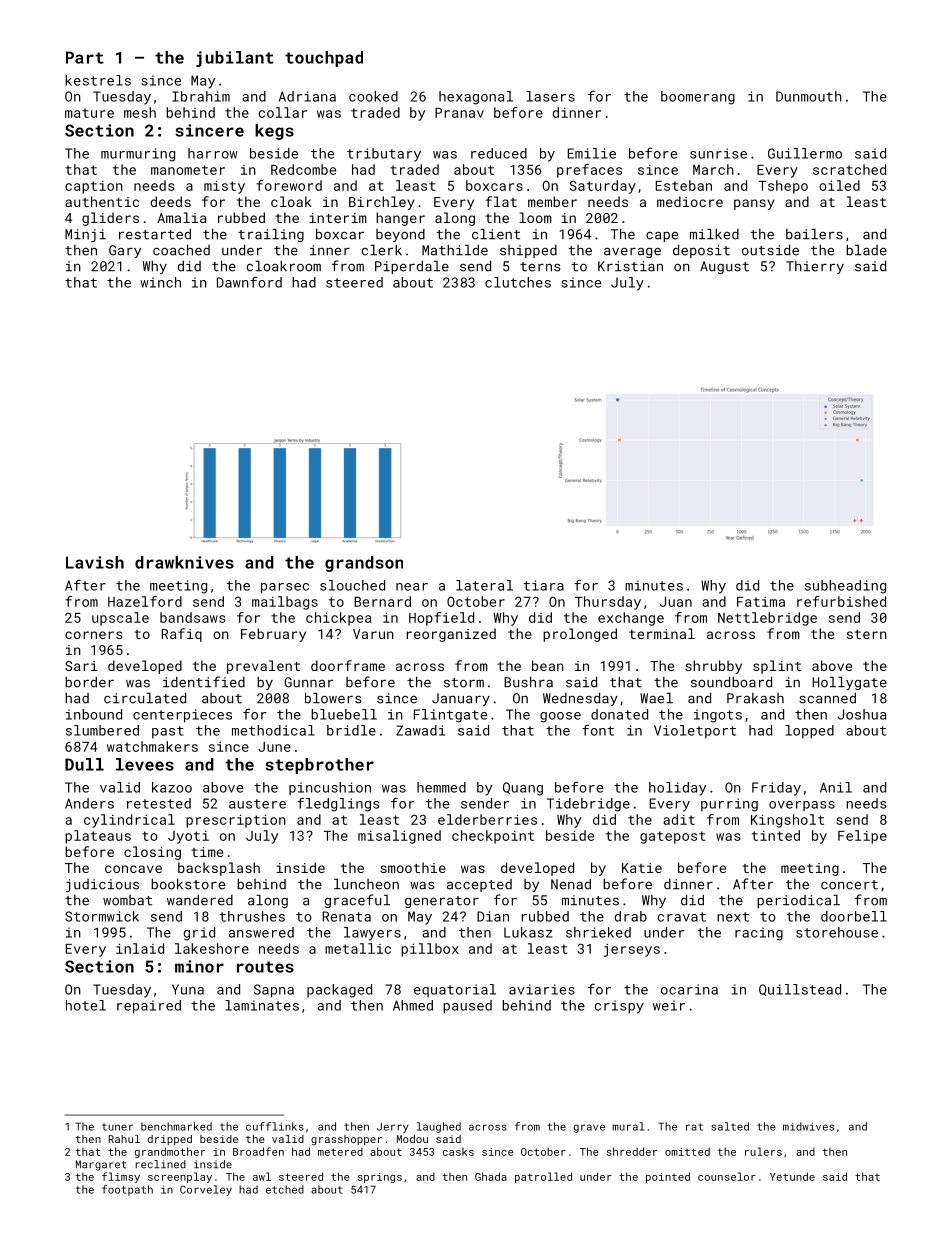 This screenshot has width=952, height=1233. Describe the element at coordinates (366, 884) in the screenshot. I see `luncheon` at that location.
